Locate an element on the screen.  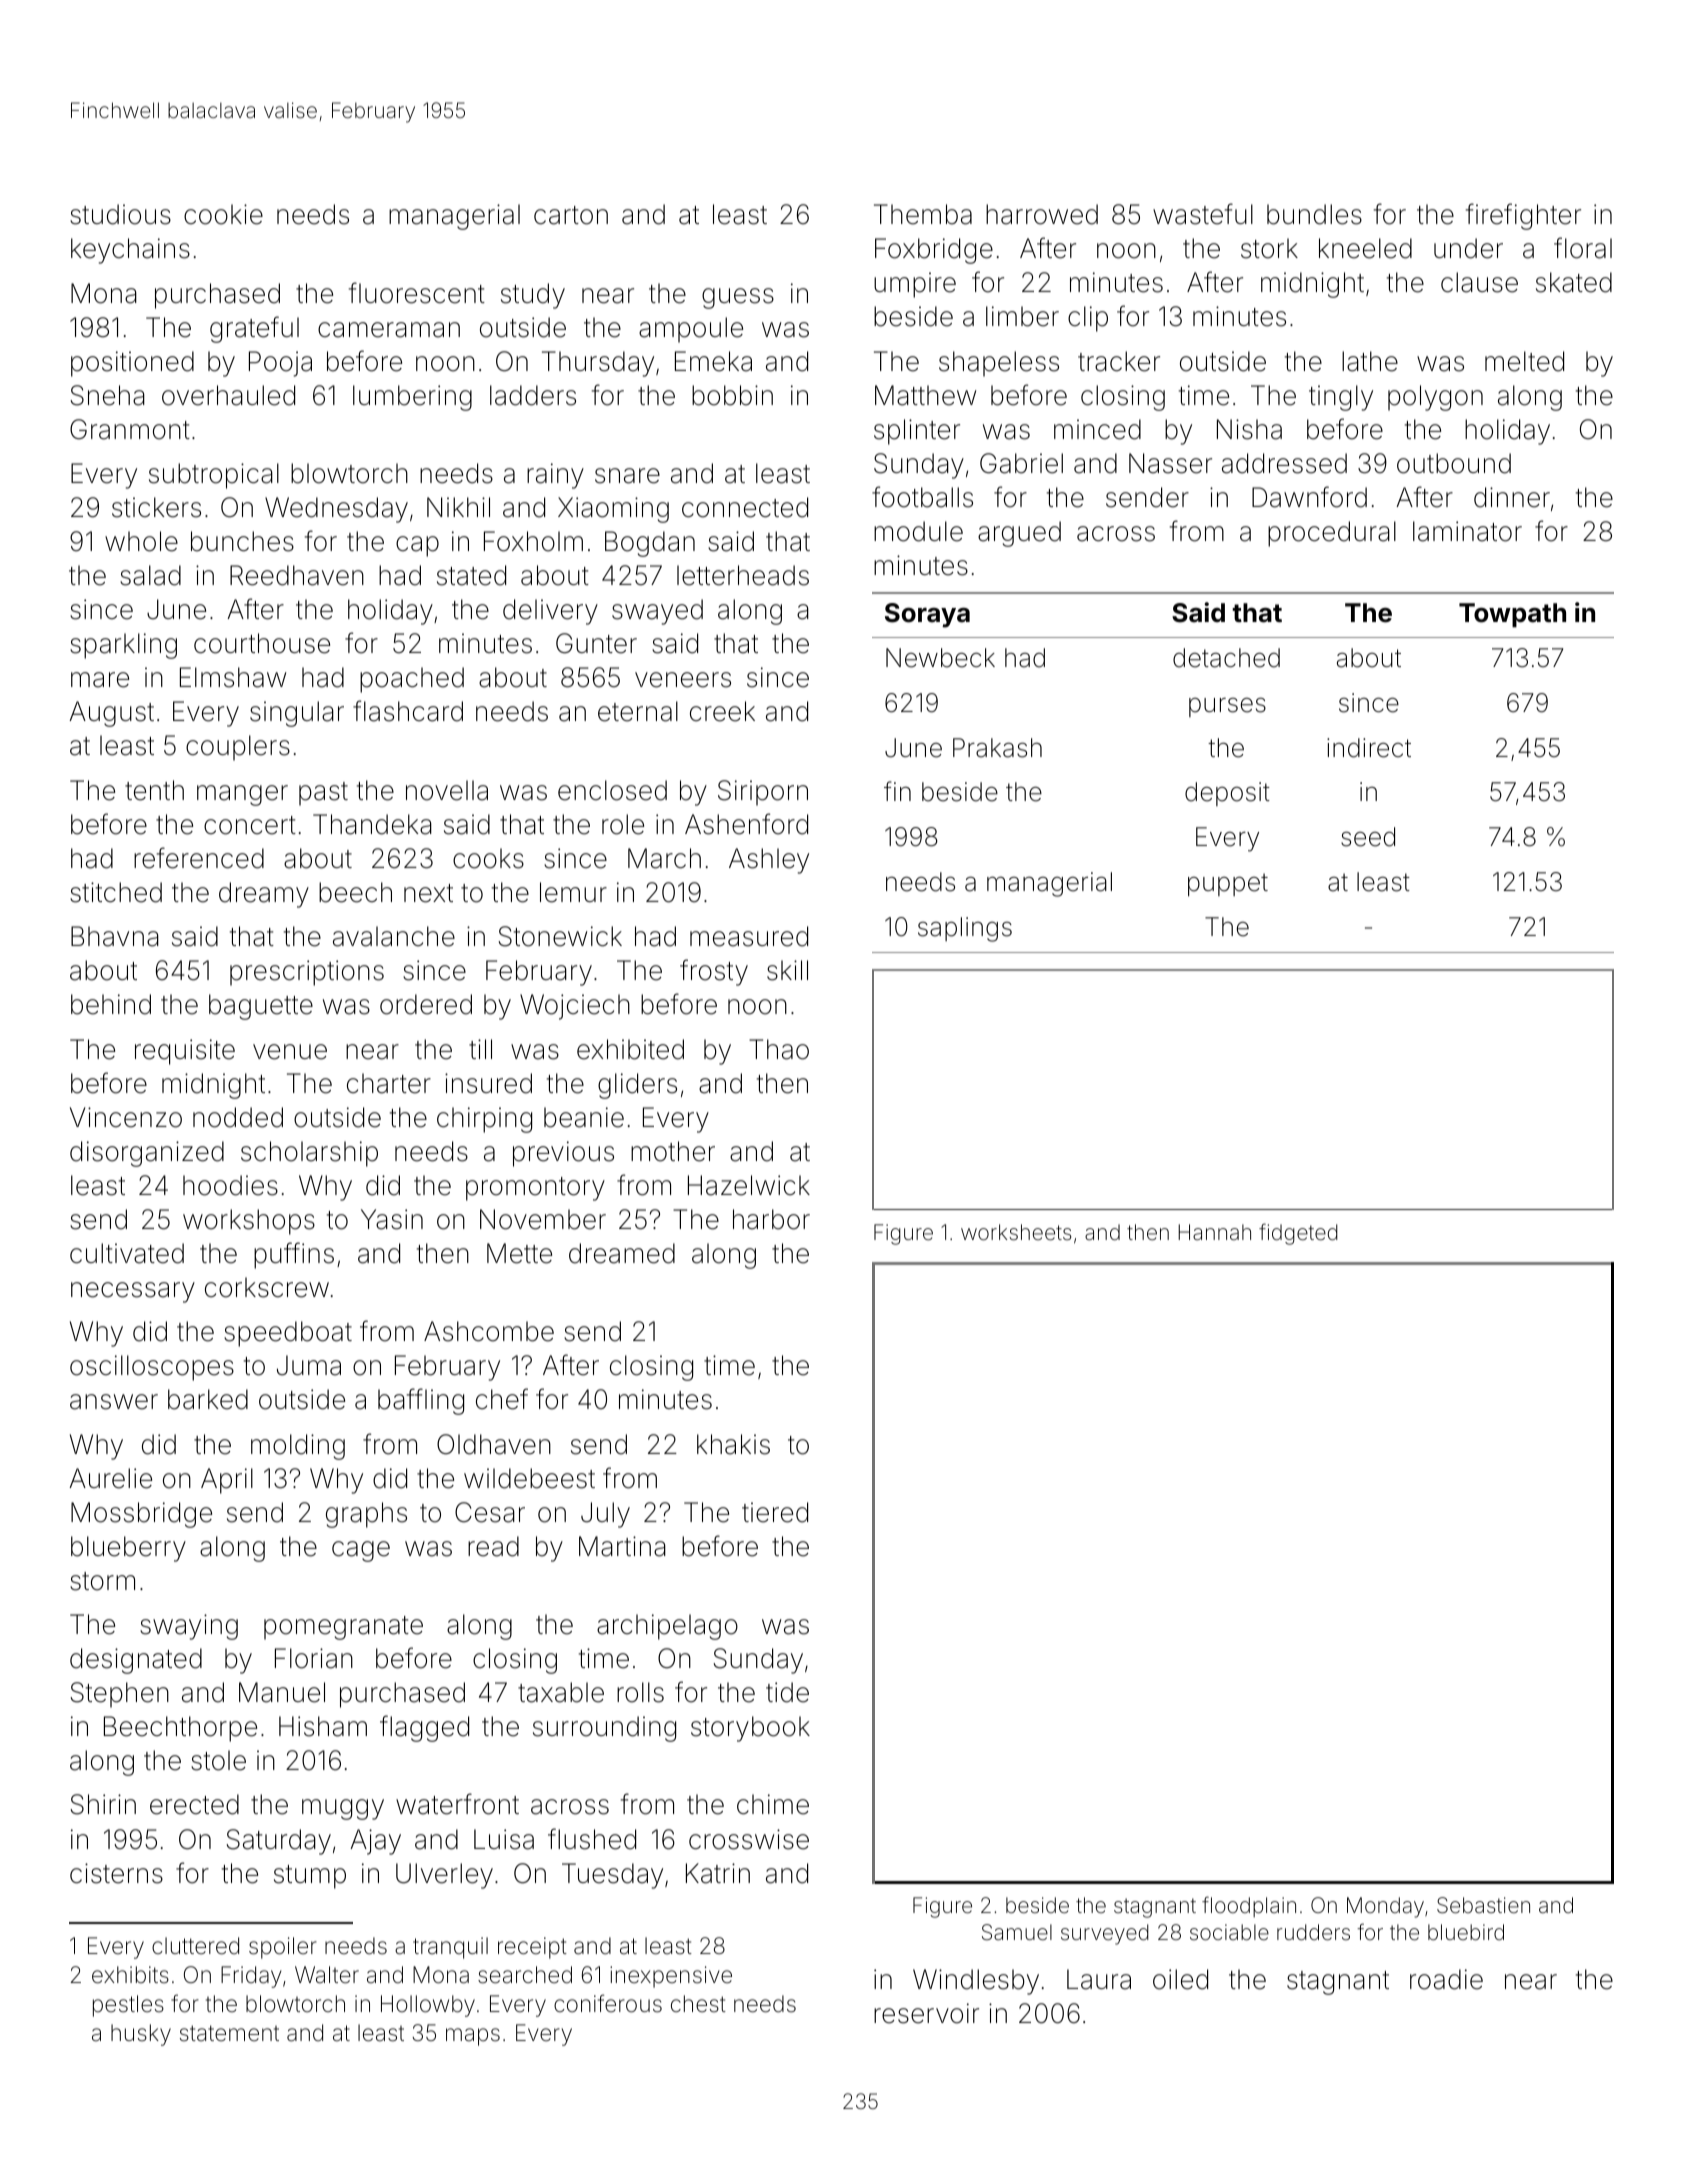
frosty is located at coordinates (714, 972).
